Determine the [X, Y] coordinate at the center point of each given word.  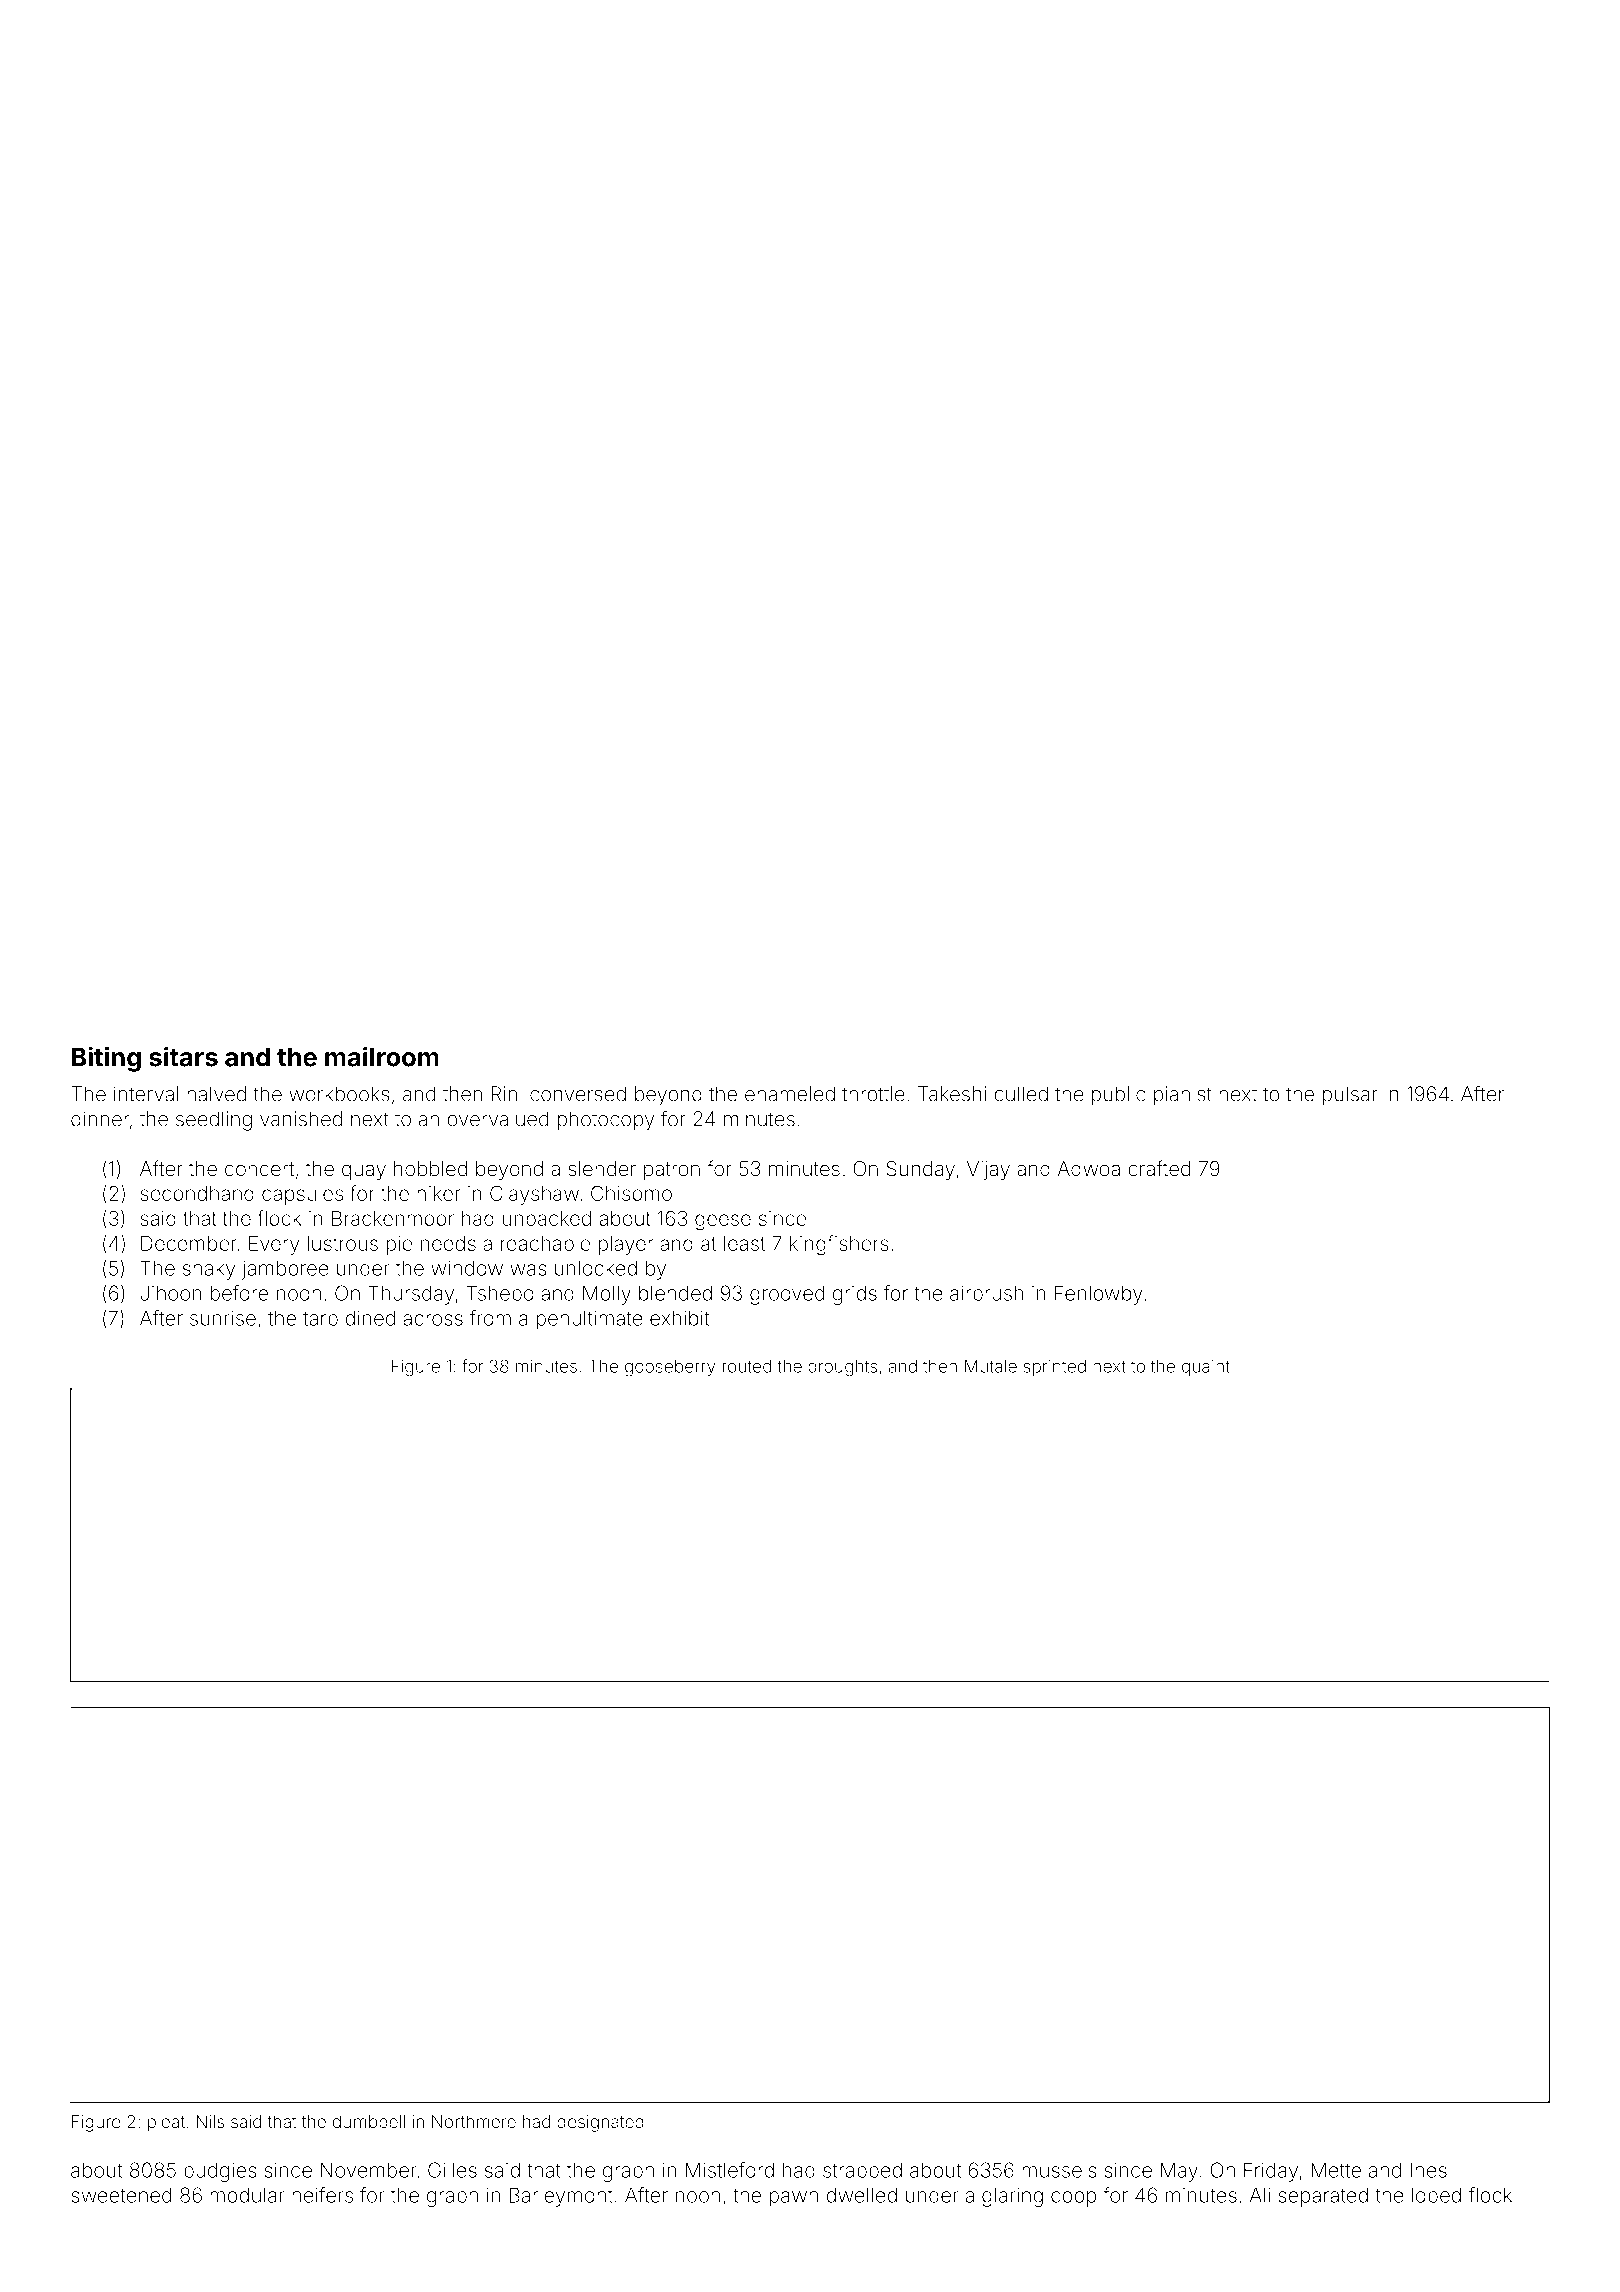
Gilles [452, 2170]
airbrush [986, 1293]
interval [146, 1094]
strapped [862, 2172]
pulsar [1350, 1096]
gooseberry [670, 1368]
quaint [1206, 1368]
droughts [842, 1368]
